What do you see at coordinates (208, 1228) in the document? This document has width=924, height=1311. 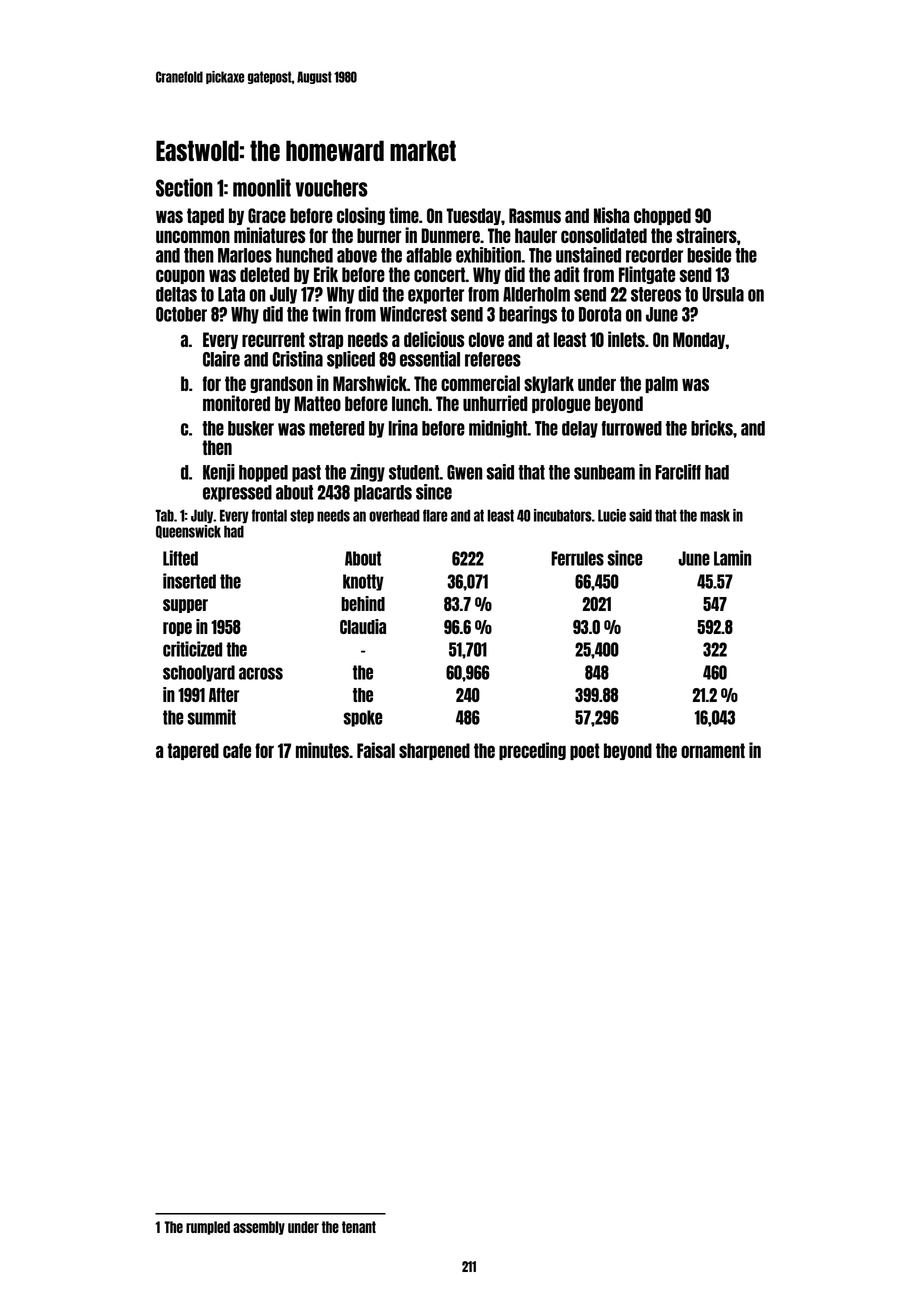 I see `rumpled` at bounding box center [208, 1228].
